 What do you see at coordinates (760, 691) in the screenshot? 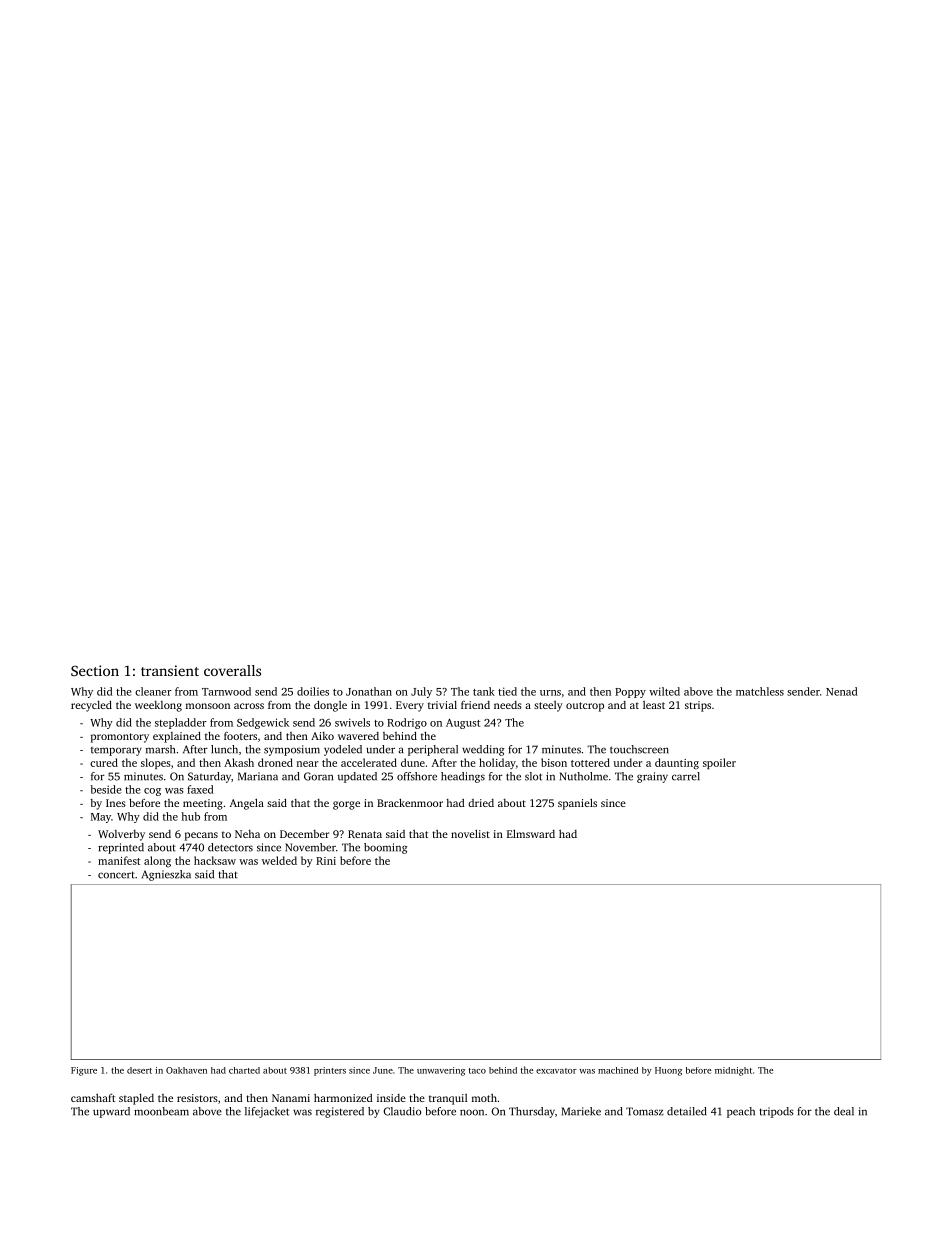
I see `matchless` at bounding box center [760, 691].
